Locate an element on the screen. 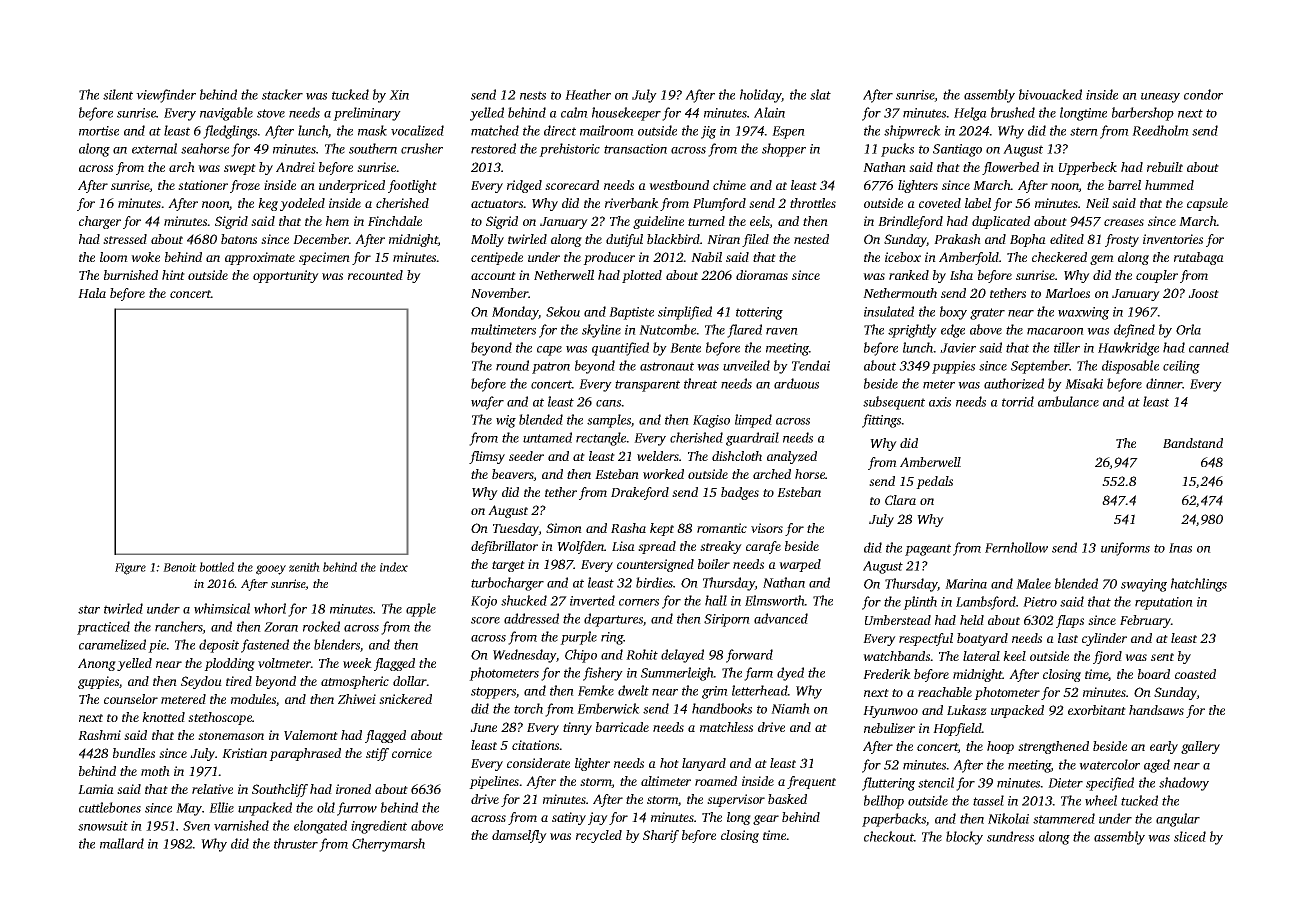  recounted is located at coordinates (375, 275).
